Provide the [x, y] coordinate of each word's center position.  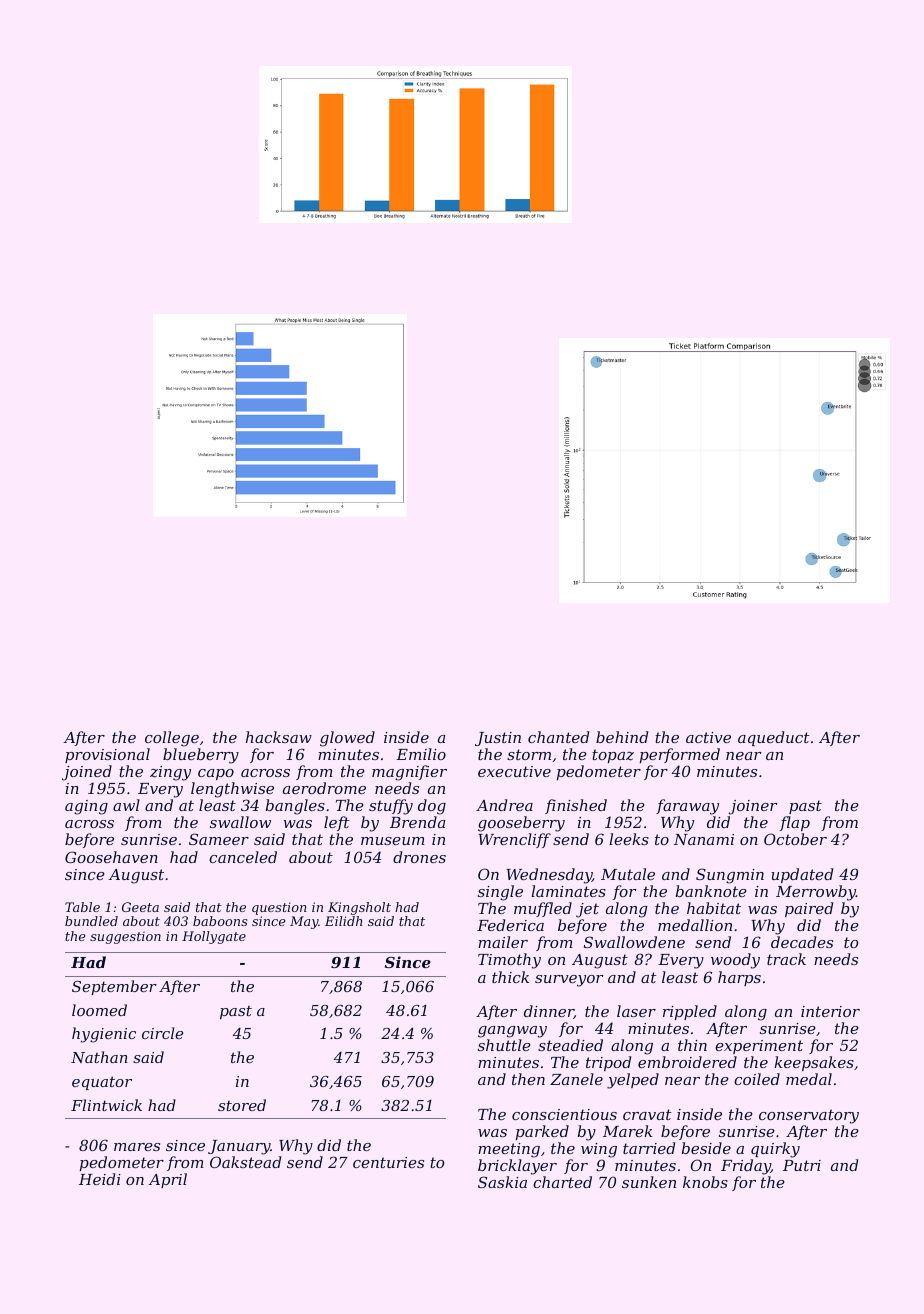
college [172, 739]
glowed [347, 739]
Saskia [502, 1182]
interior [830, 1011]
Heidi [100, 1179]
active [708, 737]
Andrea [504, 805]
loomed [99, 1010]
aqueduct [774, 738]
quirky [775, 1150]
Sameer [219, 839]
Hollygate [214, 937]
